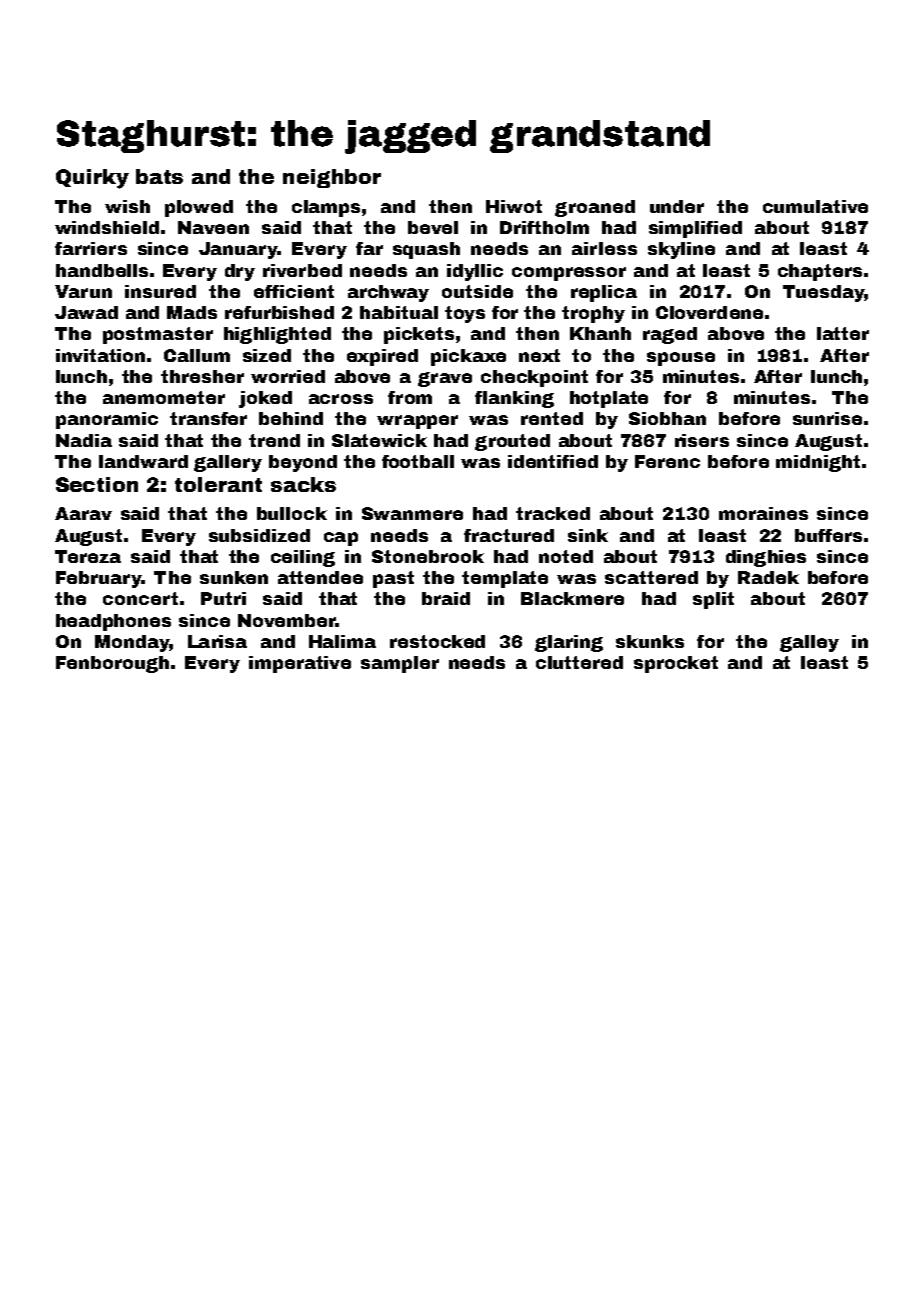 The height and width of the image is (1308, 924). I want to click on cumulative, so click(815, 206).
